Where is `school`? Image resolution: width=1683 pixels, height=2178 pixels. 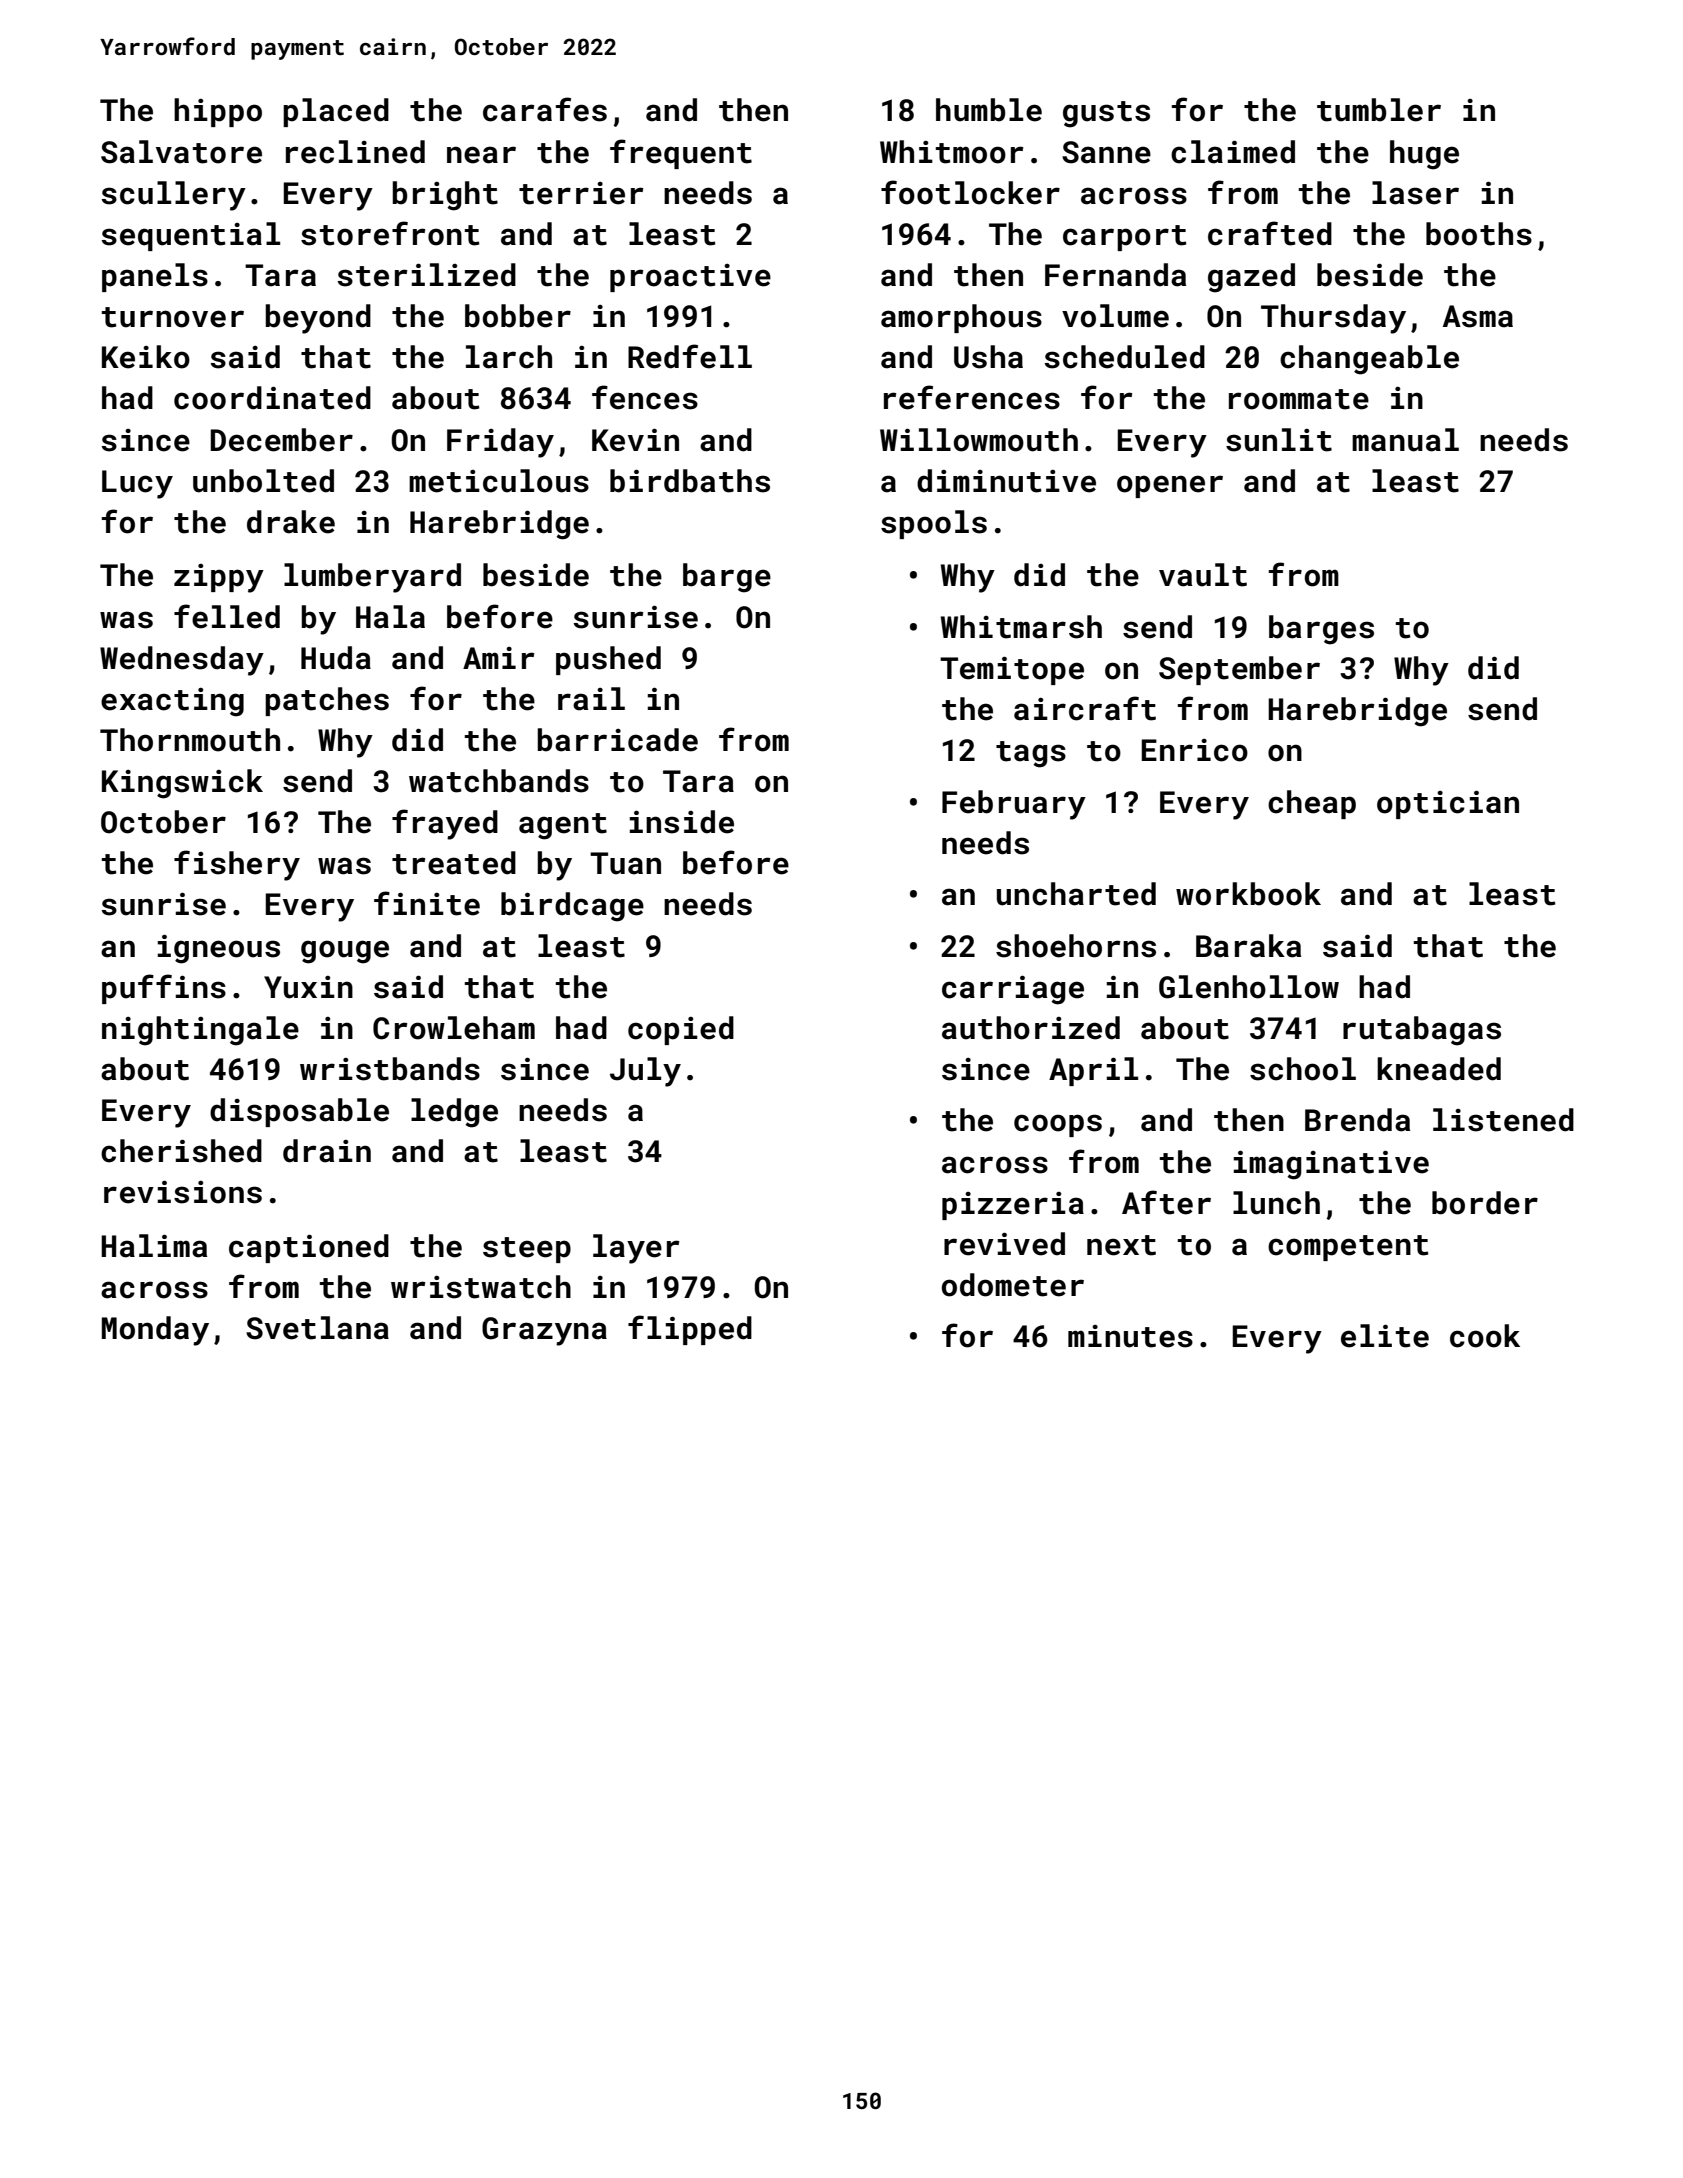
school is located at coordinates (1303, 1069).
